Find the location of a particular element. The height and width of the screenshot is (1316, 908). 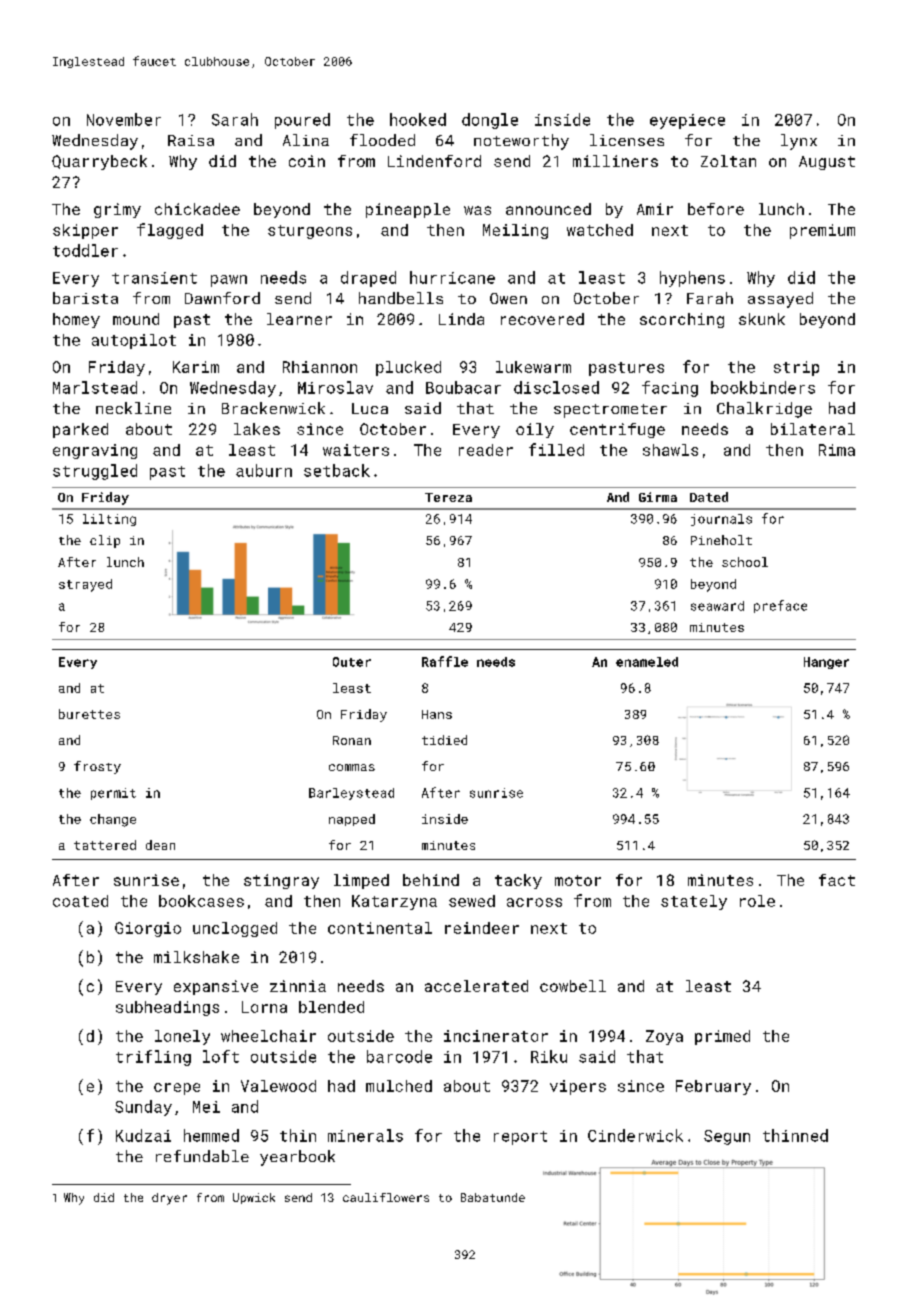

Raffle is located at coordinates (445, 661).
